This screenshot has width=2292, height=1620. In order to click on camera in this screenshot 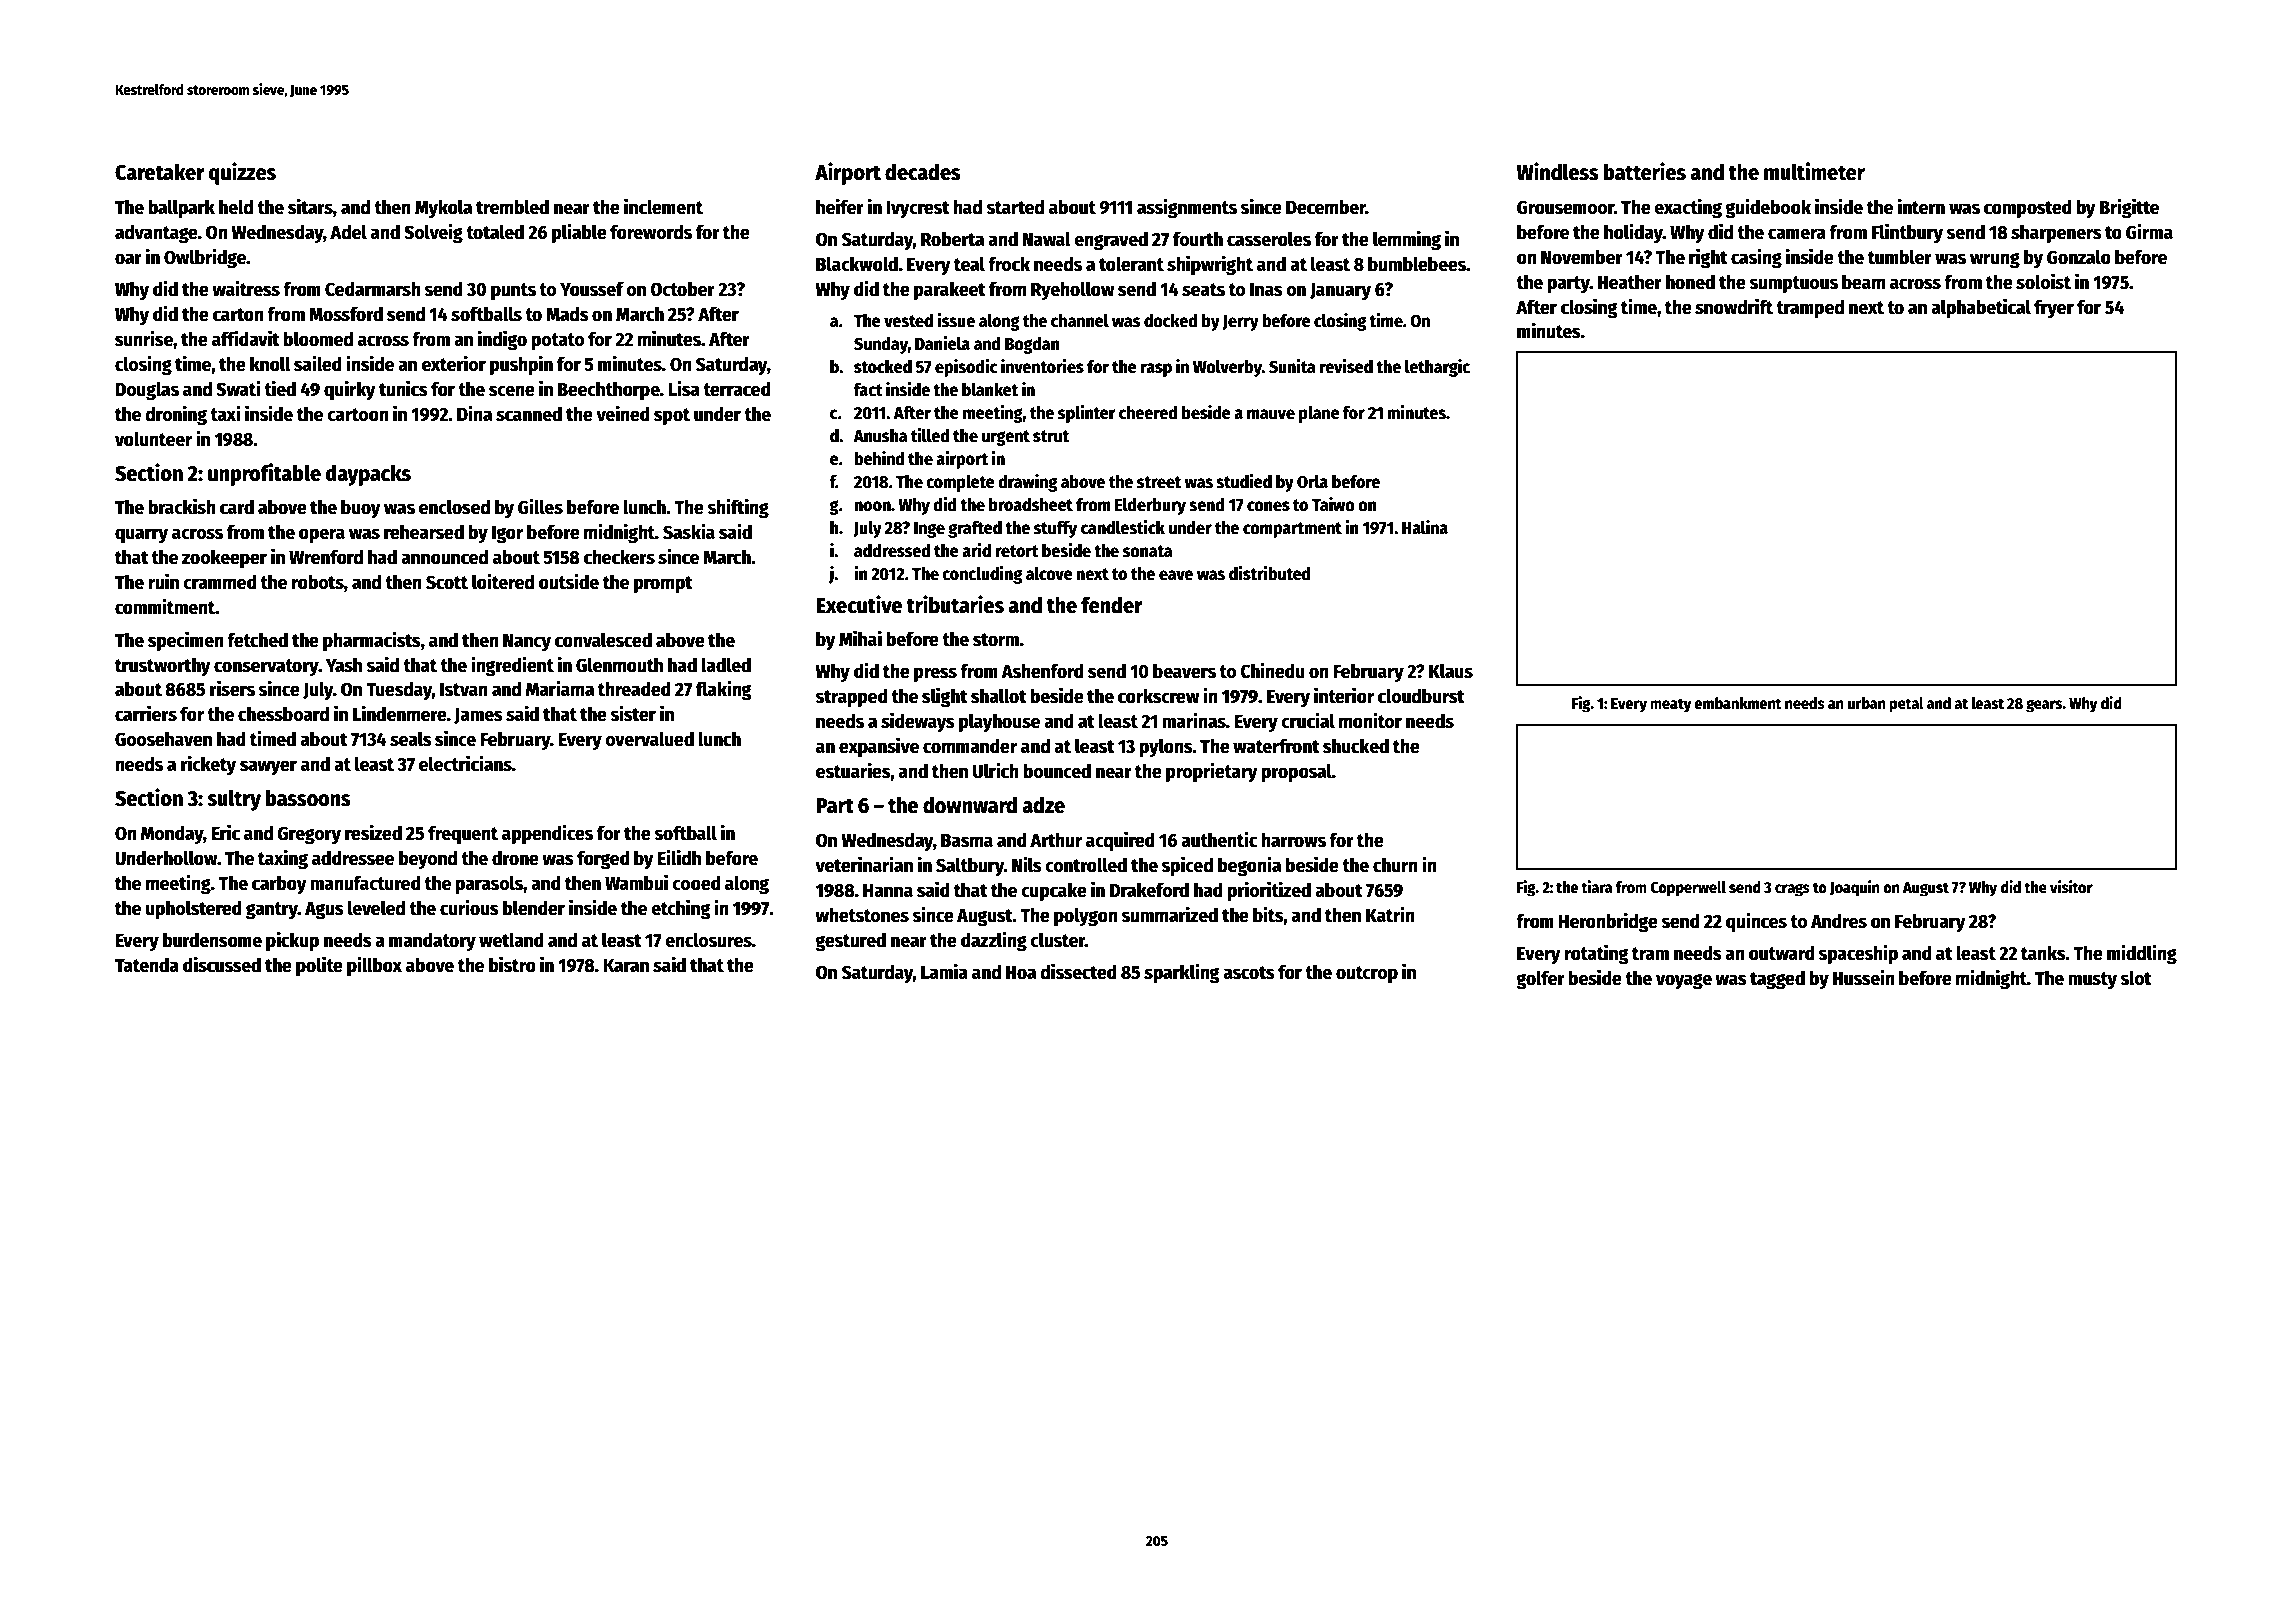, I will do `click(1797, 234)`.
